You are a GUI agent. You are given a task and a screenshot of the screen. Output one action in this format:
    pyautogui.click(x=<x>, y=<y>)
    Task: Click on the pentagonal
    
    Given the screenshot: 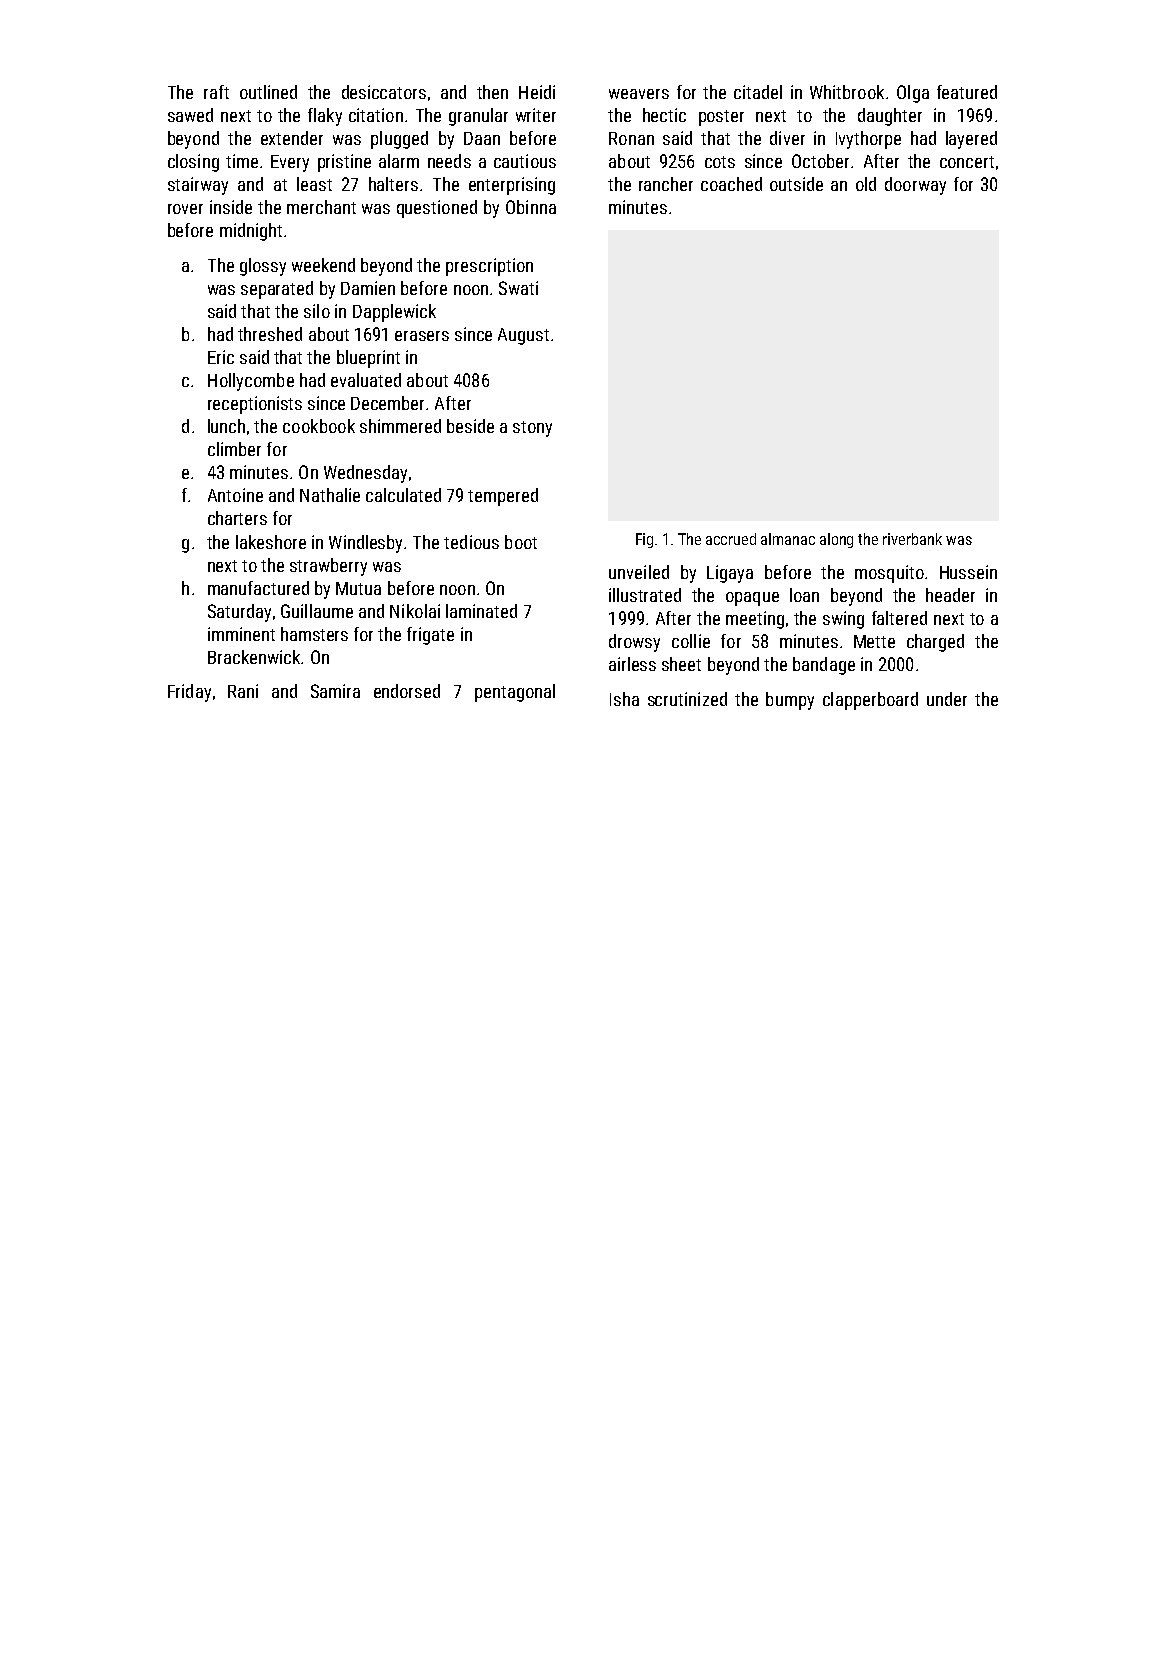 What is the action you would take?
    pyautogui.click(x=515, y=693)
